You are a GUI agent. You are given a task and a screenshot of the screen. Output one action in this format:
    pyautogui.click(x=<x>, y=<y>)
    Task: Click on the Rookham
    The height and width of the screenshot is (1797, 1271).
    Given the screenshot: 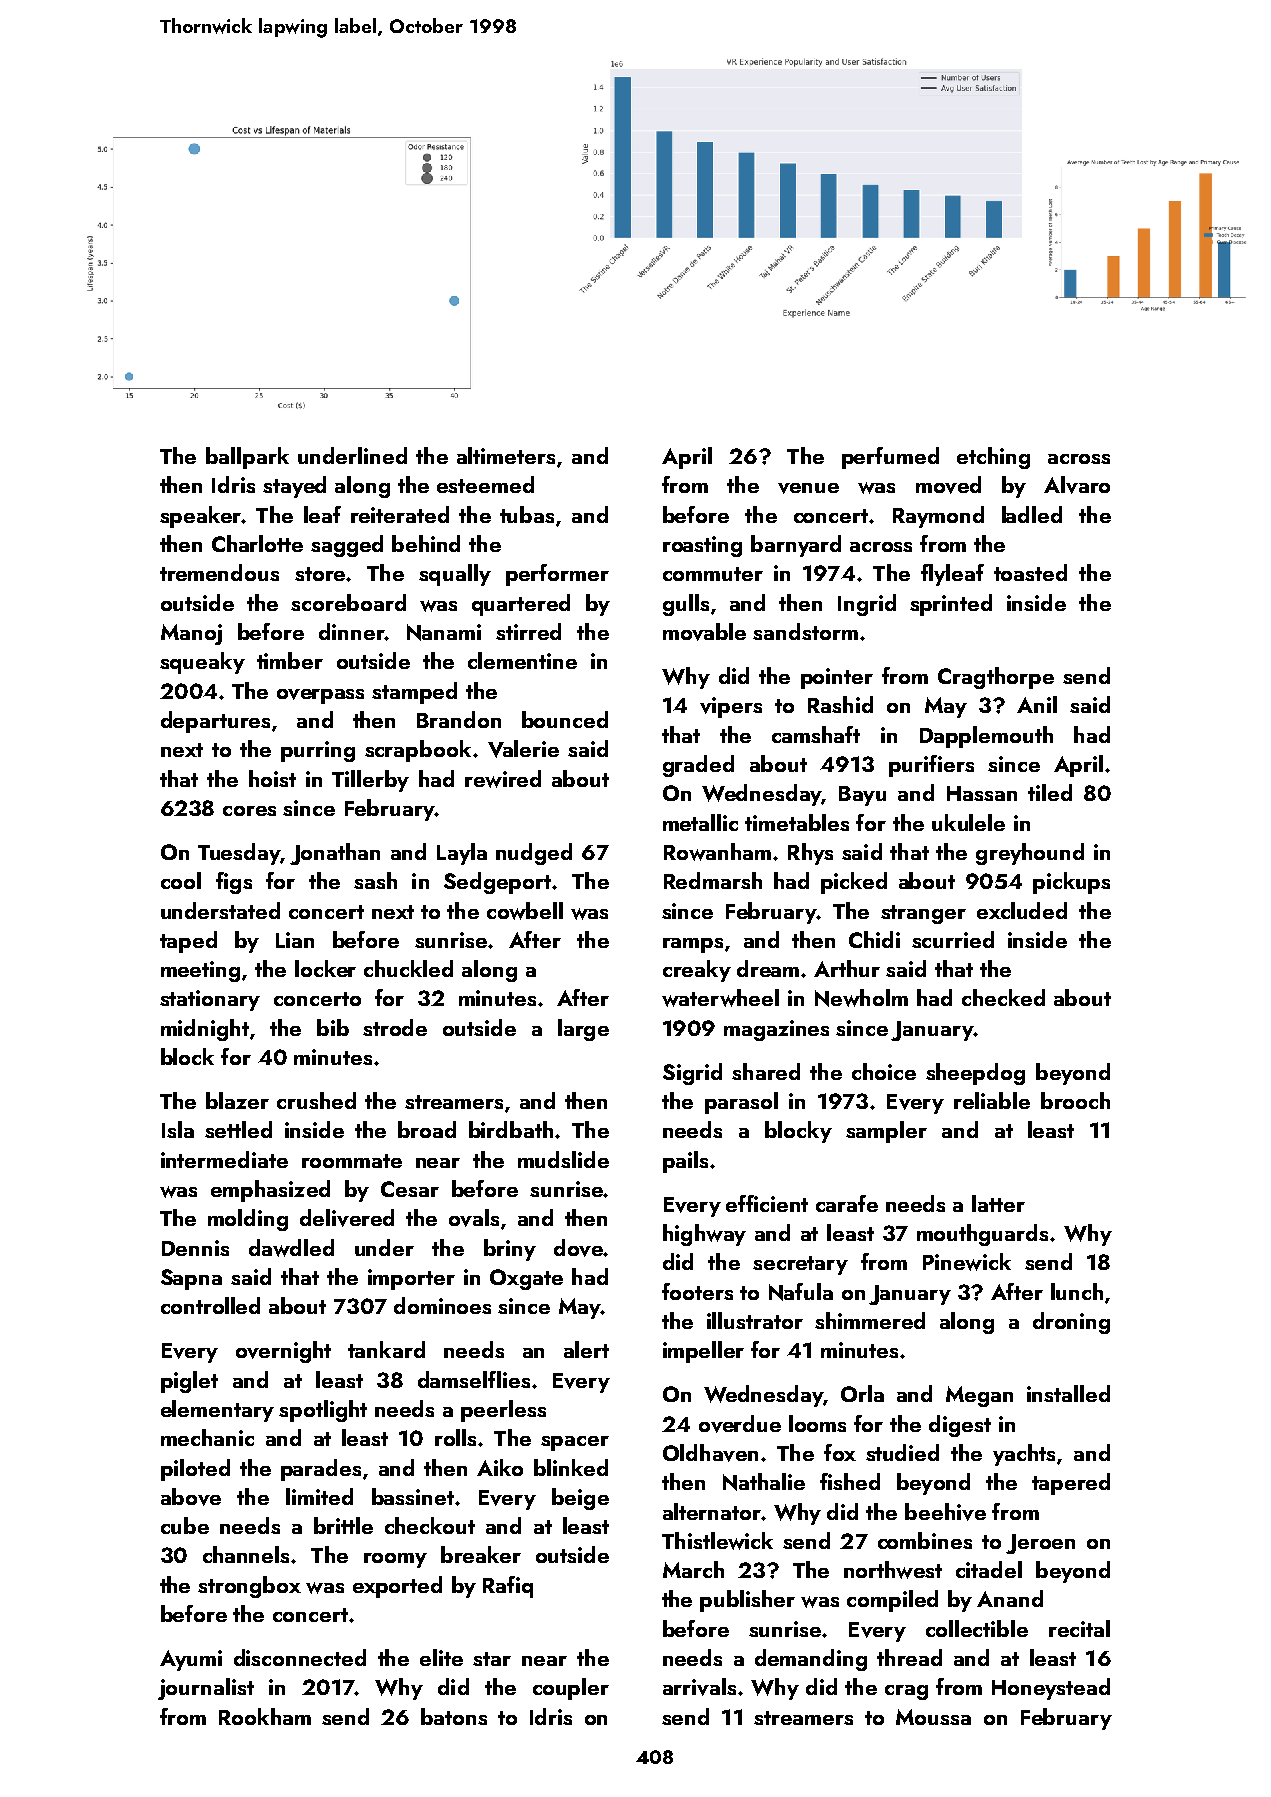 What is the action you would take?
    pyautogui.click(x=265, y=1716)
